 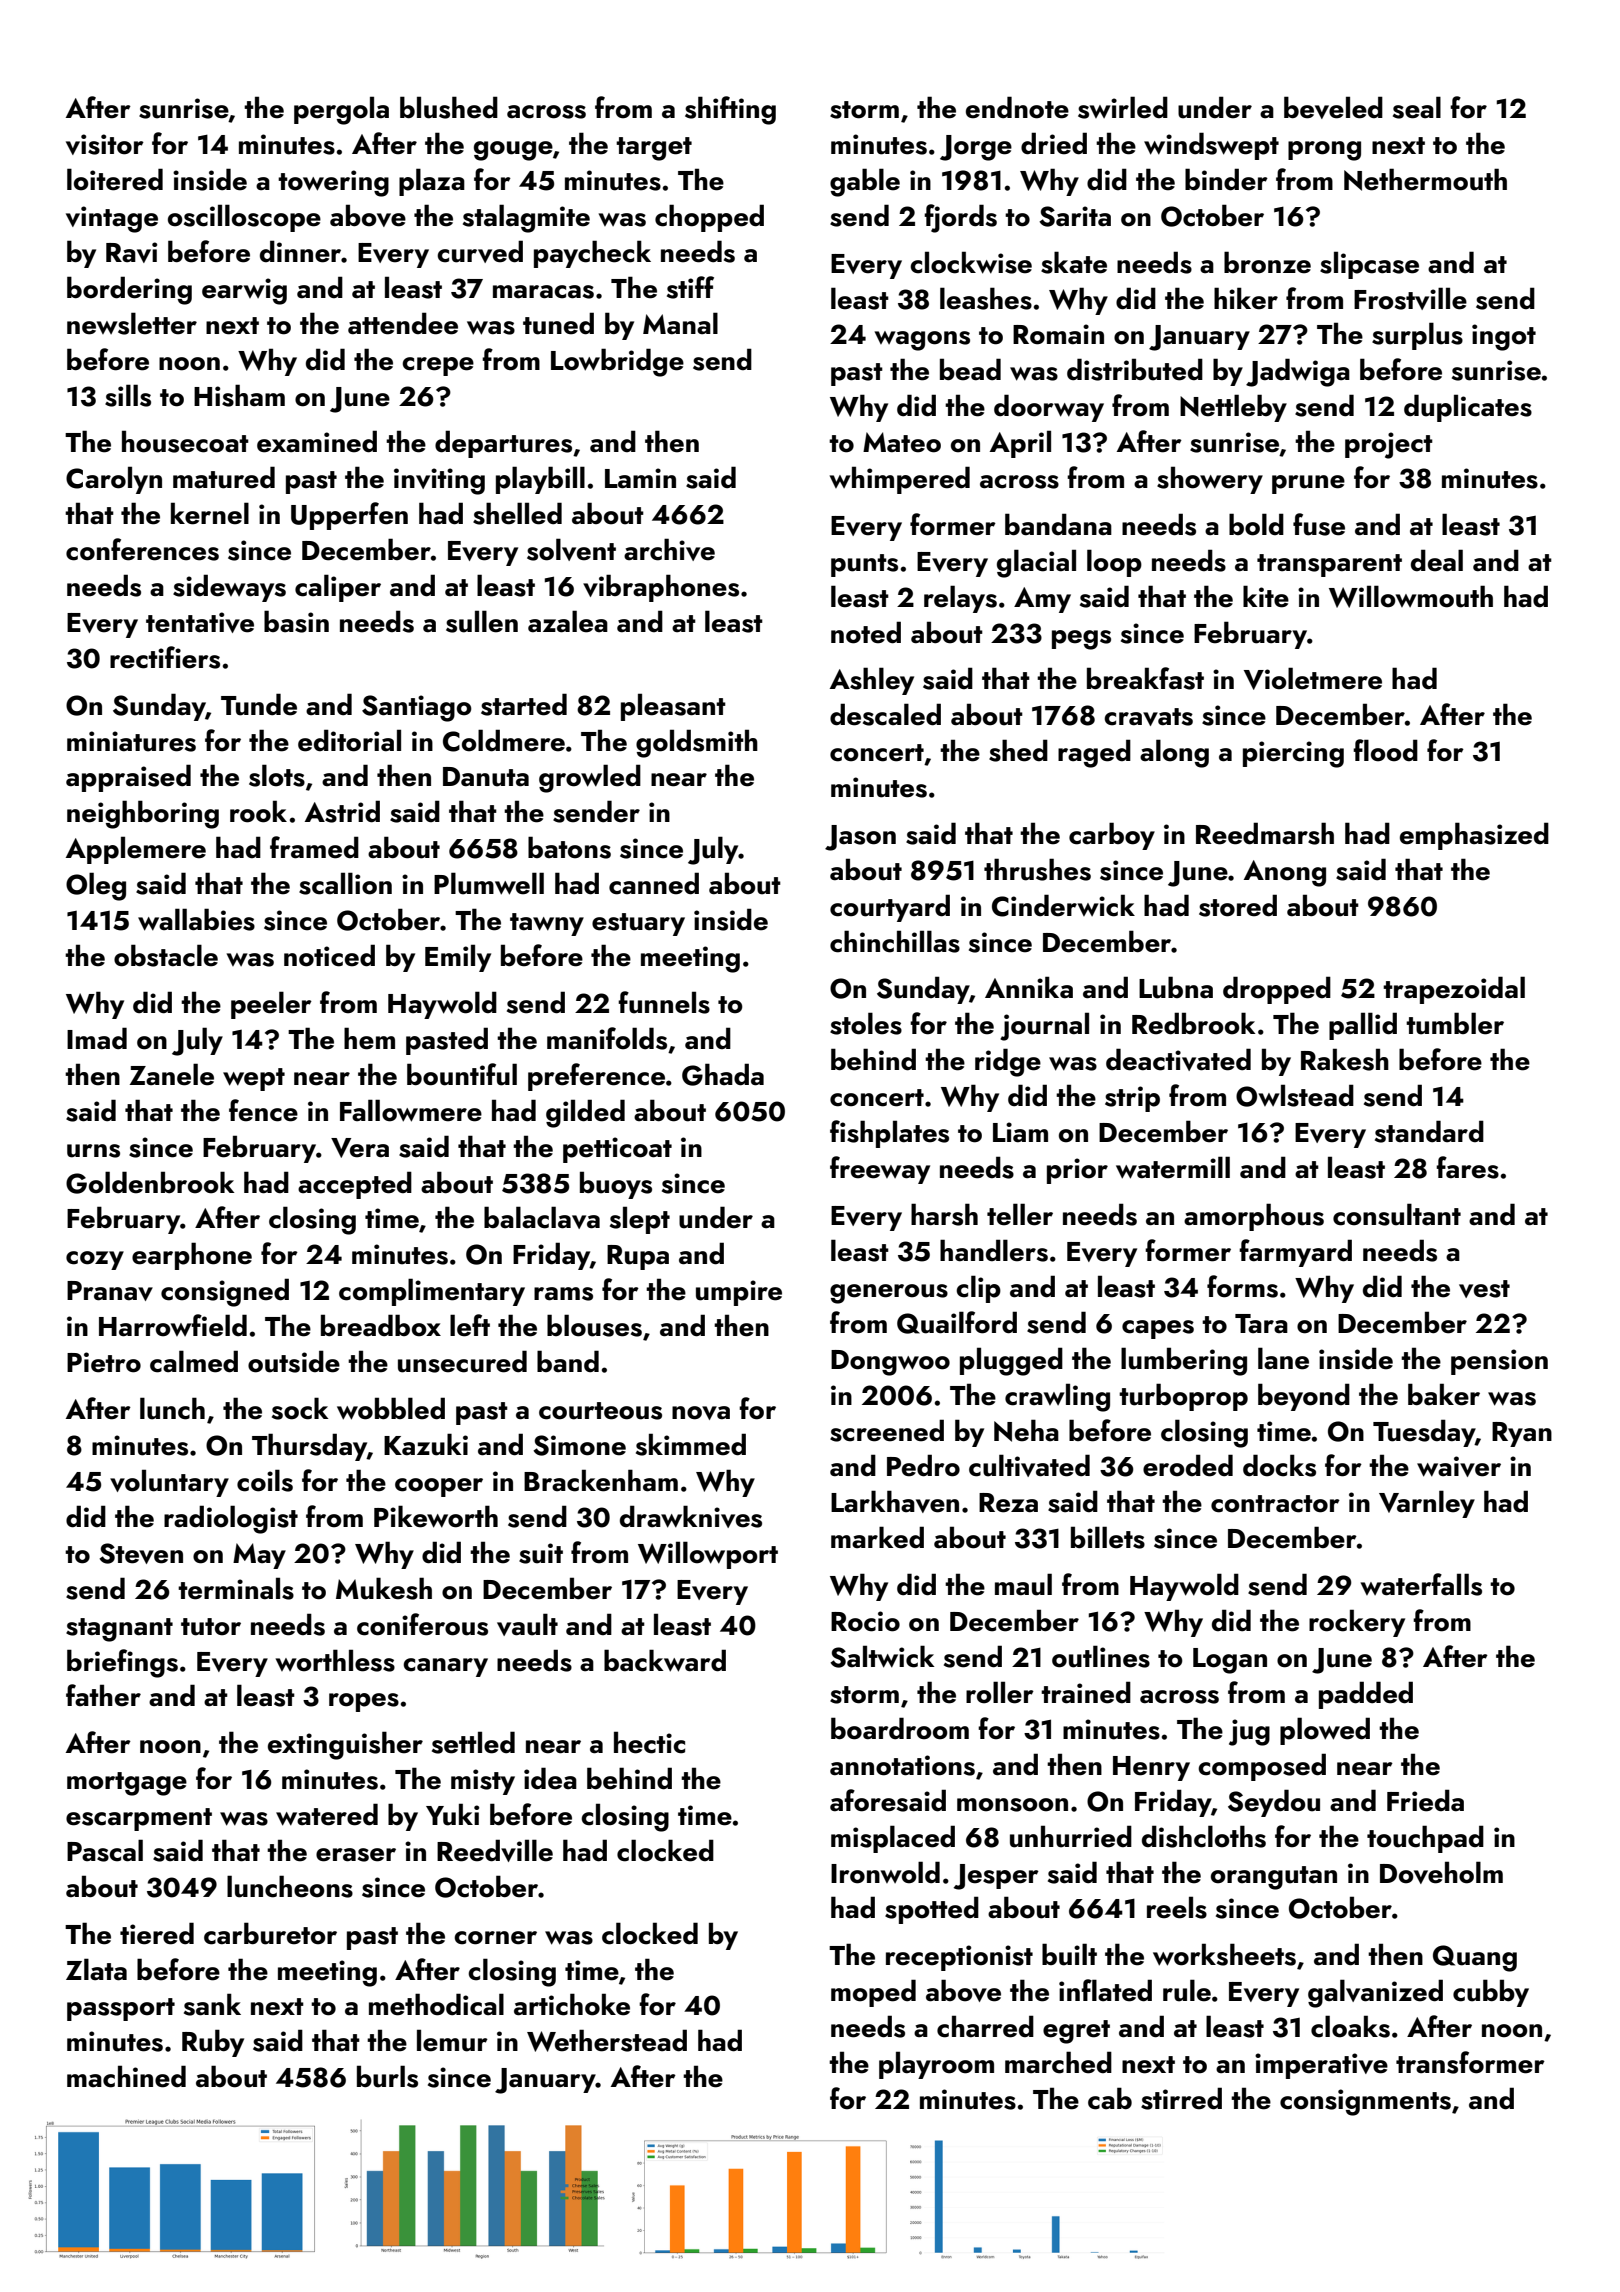 What do you see at coordinates (1467, 1167) in the document?
I see `fares` at bounding box center [1467, 1167].
